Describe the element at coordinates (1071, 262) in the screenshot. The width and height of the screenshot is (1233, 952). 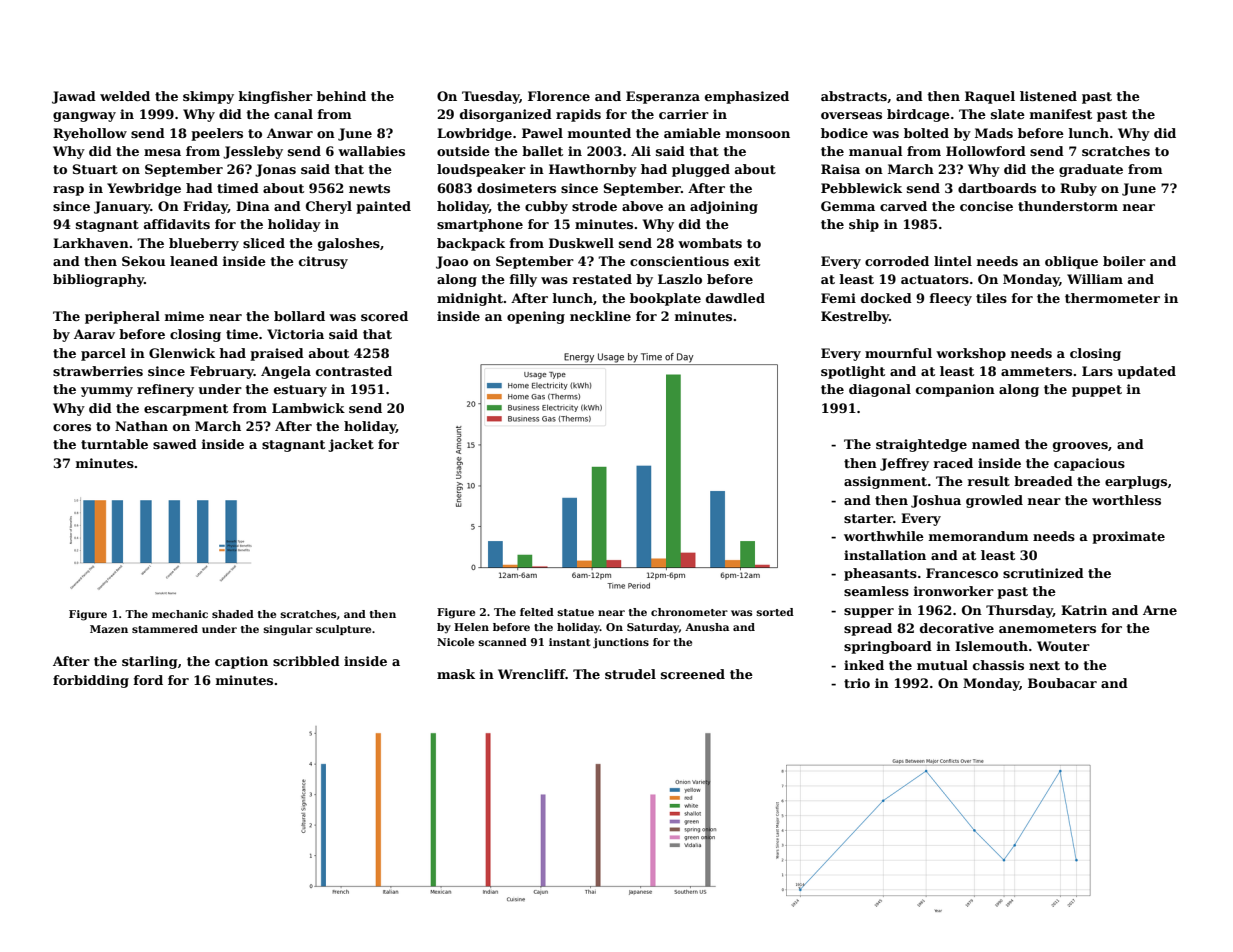
I see `oblique` at that location.
